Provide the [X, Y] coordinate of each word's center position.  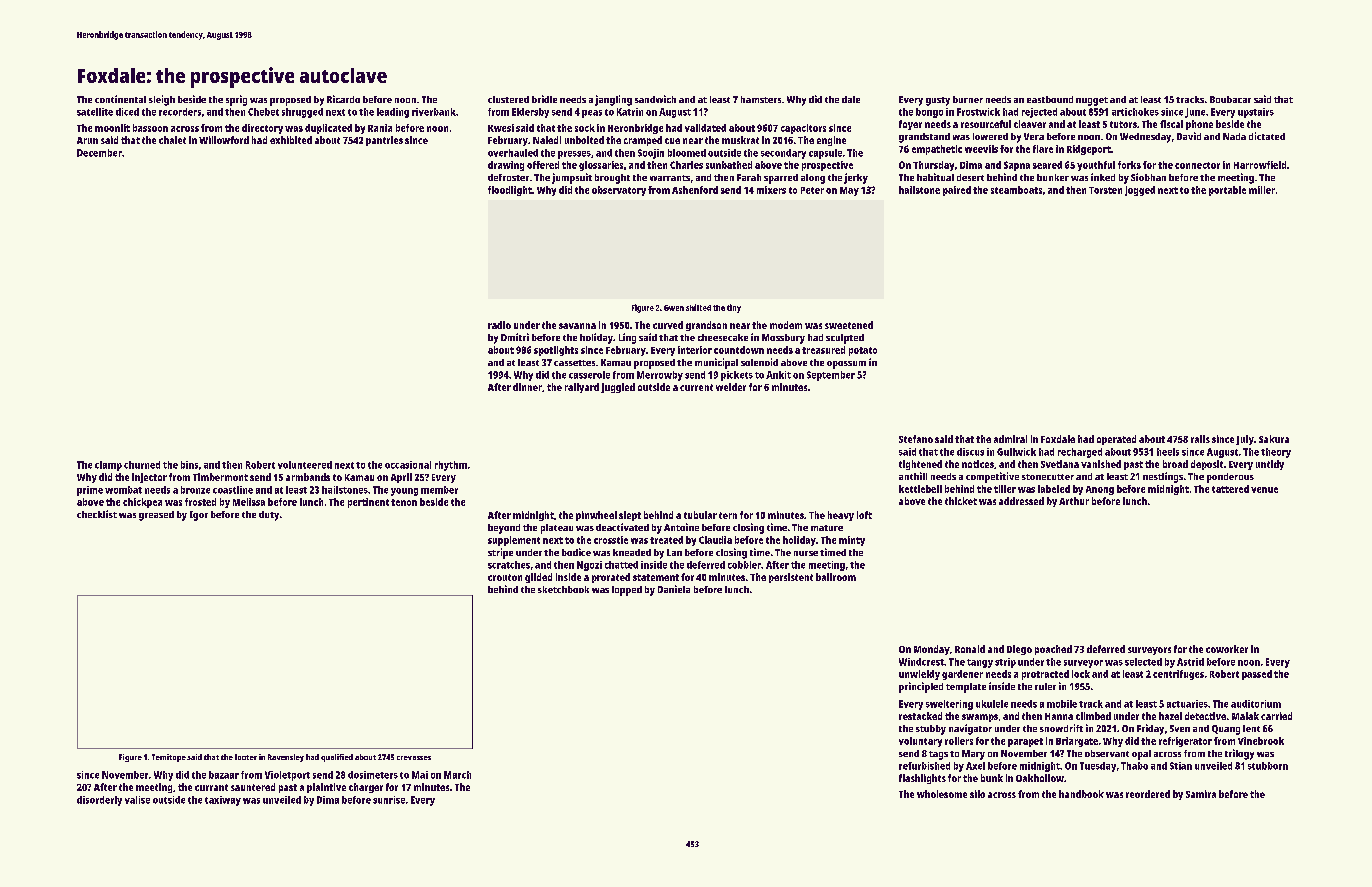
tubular [700, 515]
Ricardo [343, 99]
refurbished [924, 766]
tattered [1230, 489]
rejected [1039, 113]
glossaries [601, 166]
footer [246, 757]
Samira [1201, 794]
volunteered [305, 465]
